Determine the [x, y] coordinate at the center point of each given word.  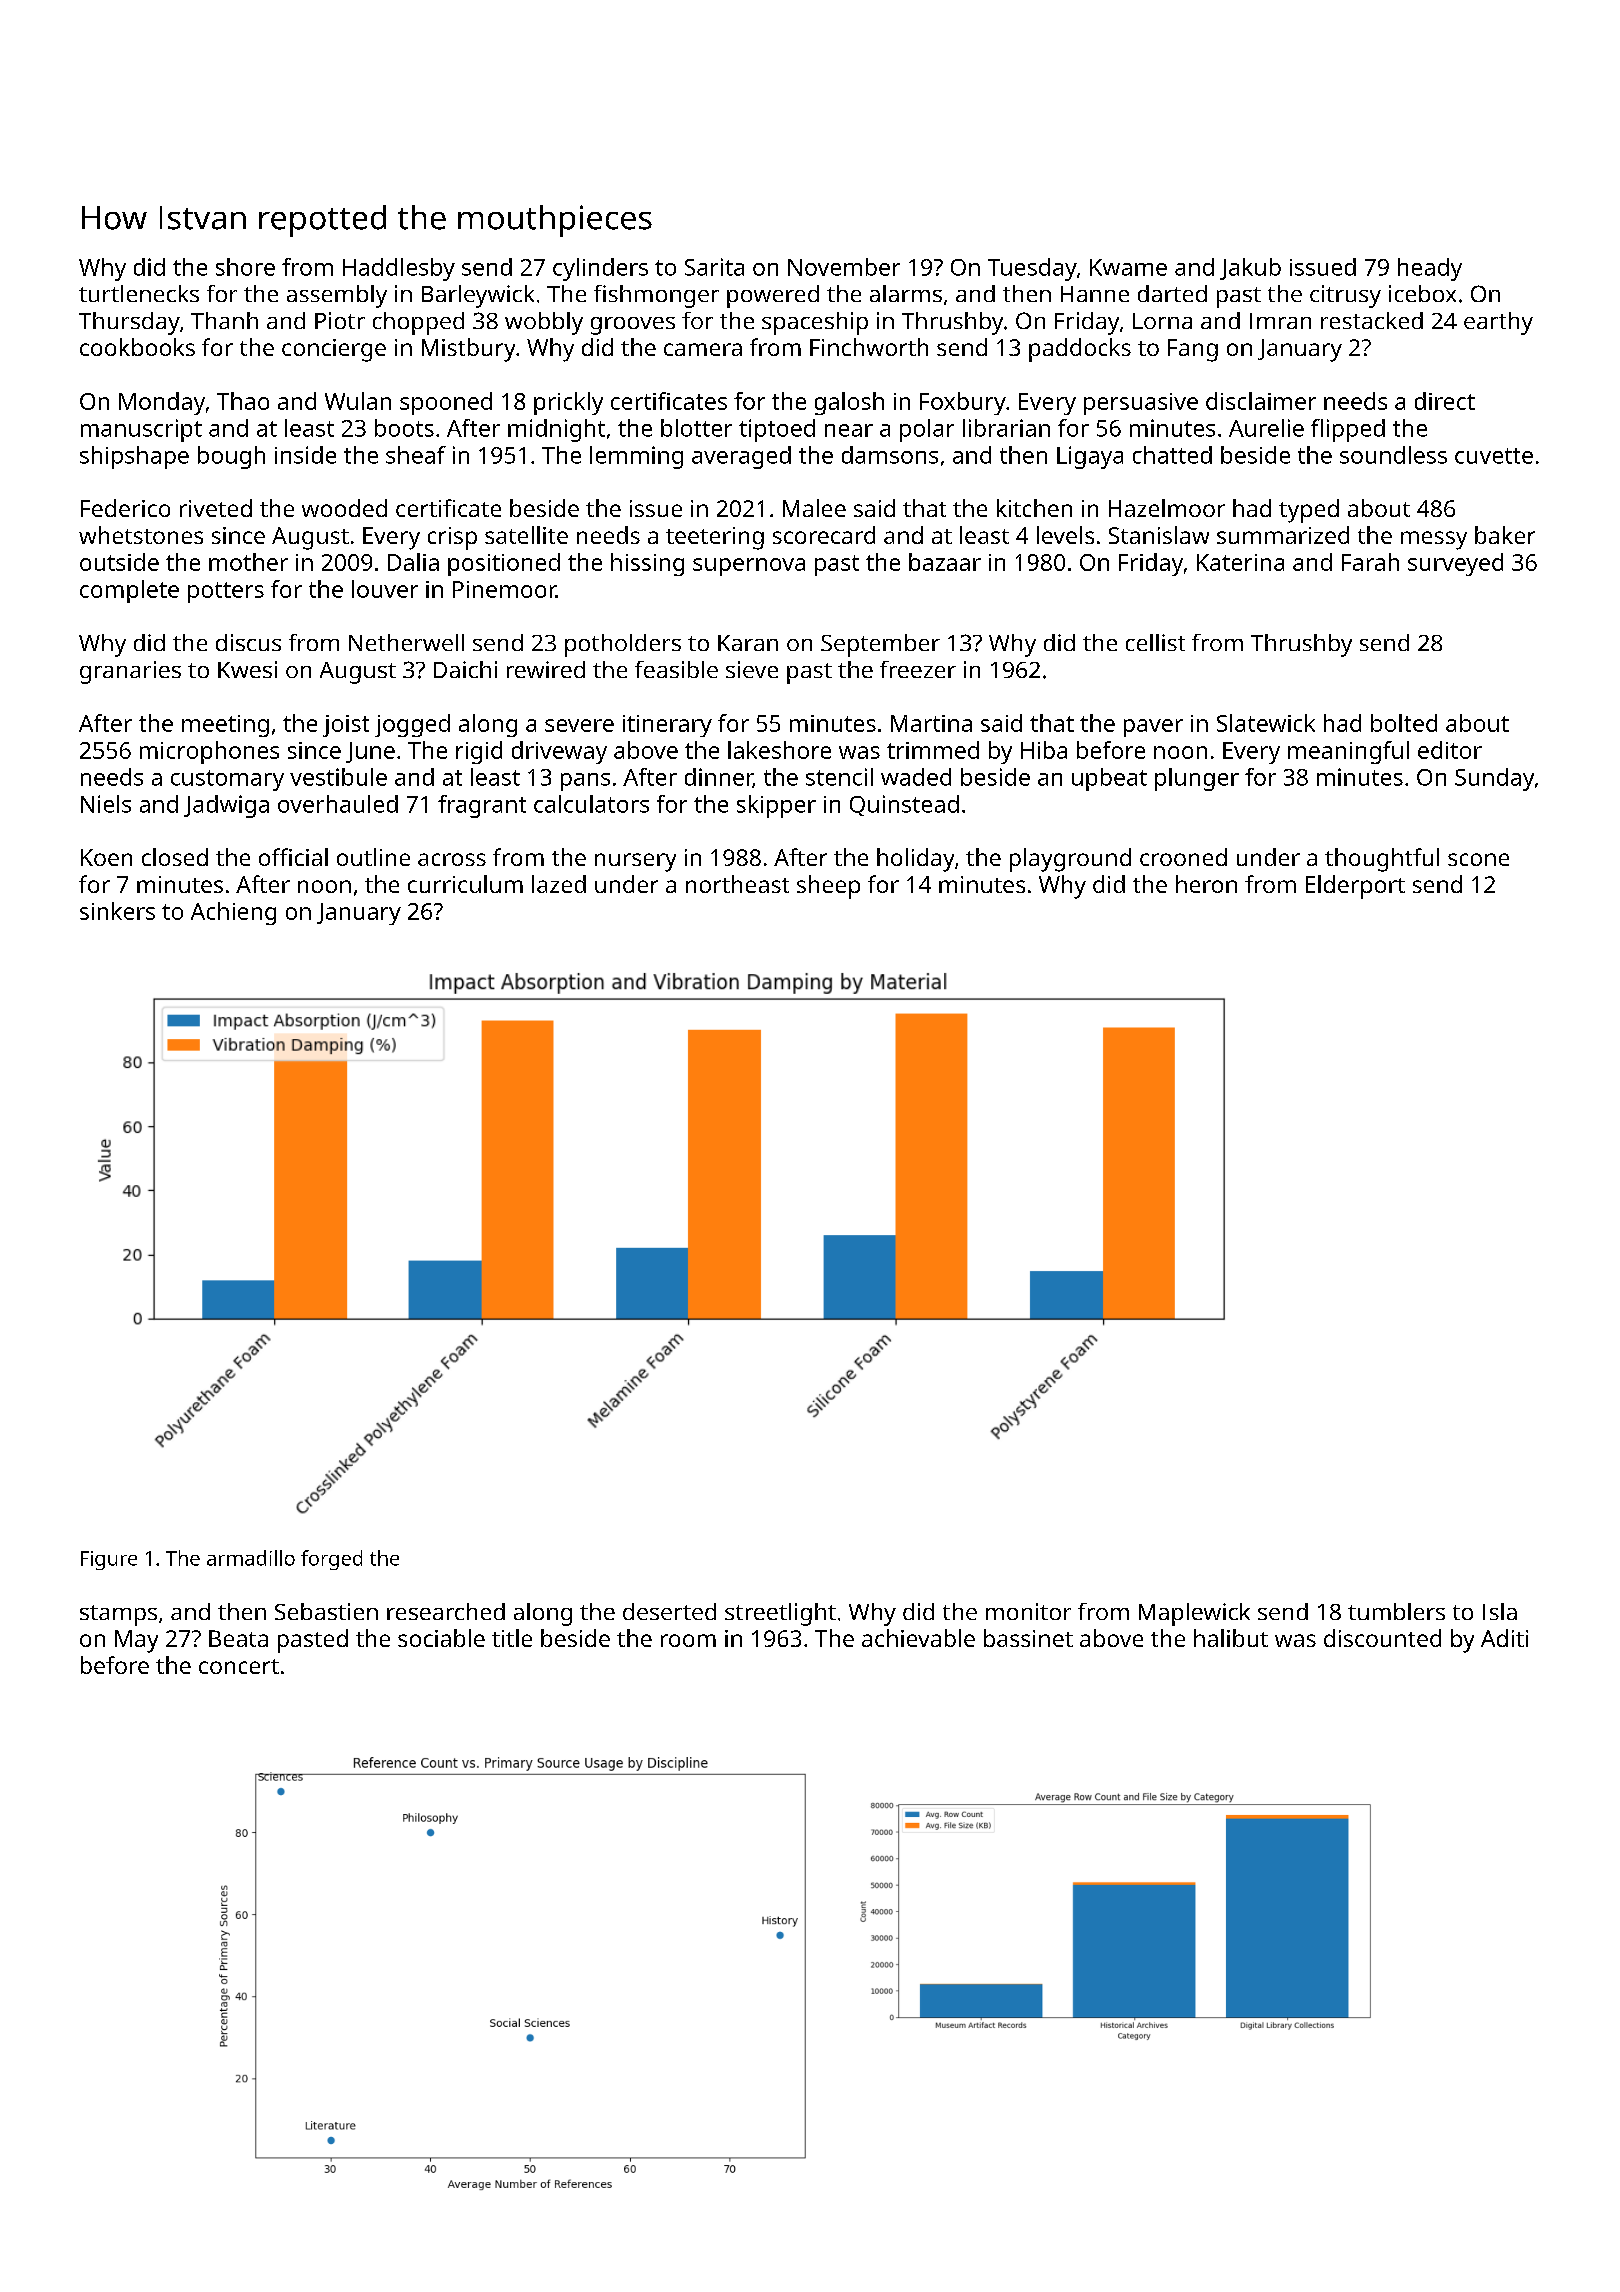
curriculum [465, 884]
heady [1430, 269]
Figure [109, 1560]
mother [248, 562]
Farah [1370, 562]
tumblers [1396, 1611]
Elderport [1355, 887]
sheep [828, 887]
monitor [1028, 1611]
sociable [441, 1638]
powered [773, 296]
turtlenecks [139, 293]
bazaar [945, 562]
